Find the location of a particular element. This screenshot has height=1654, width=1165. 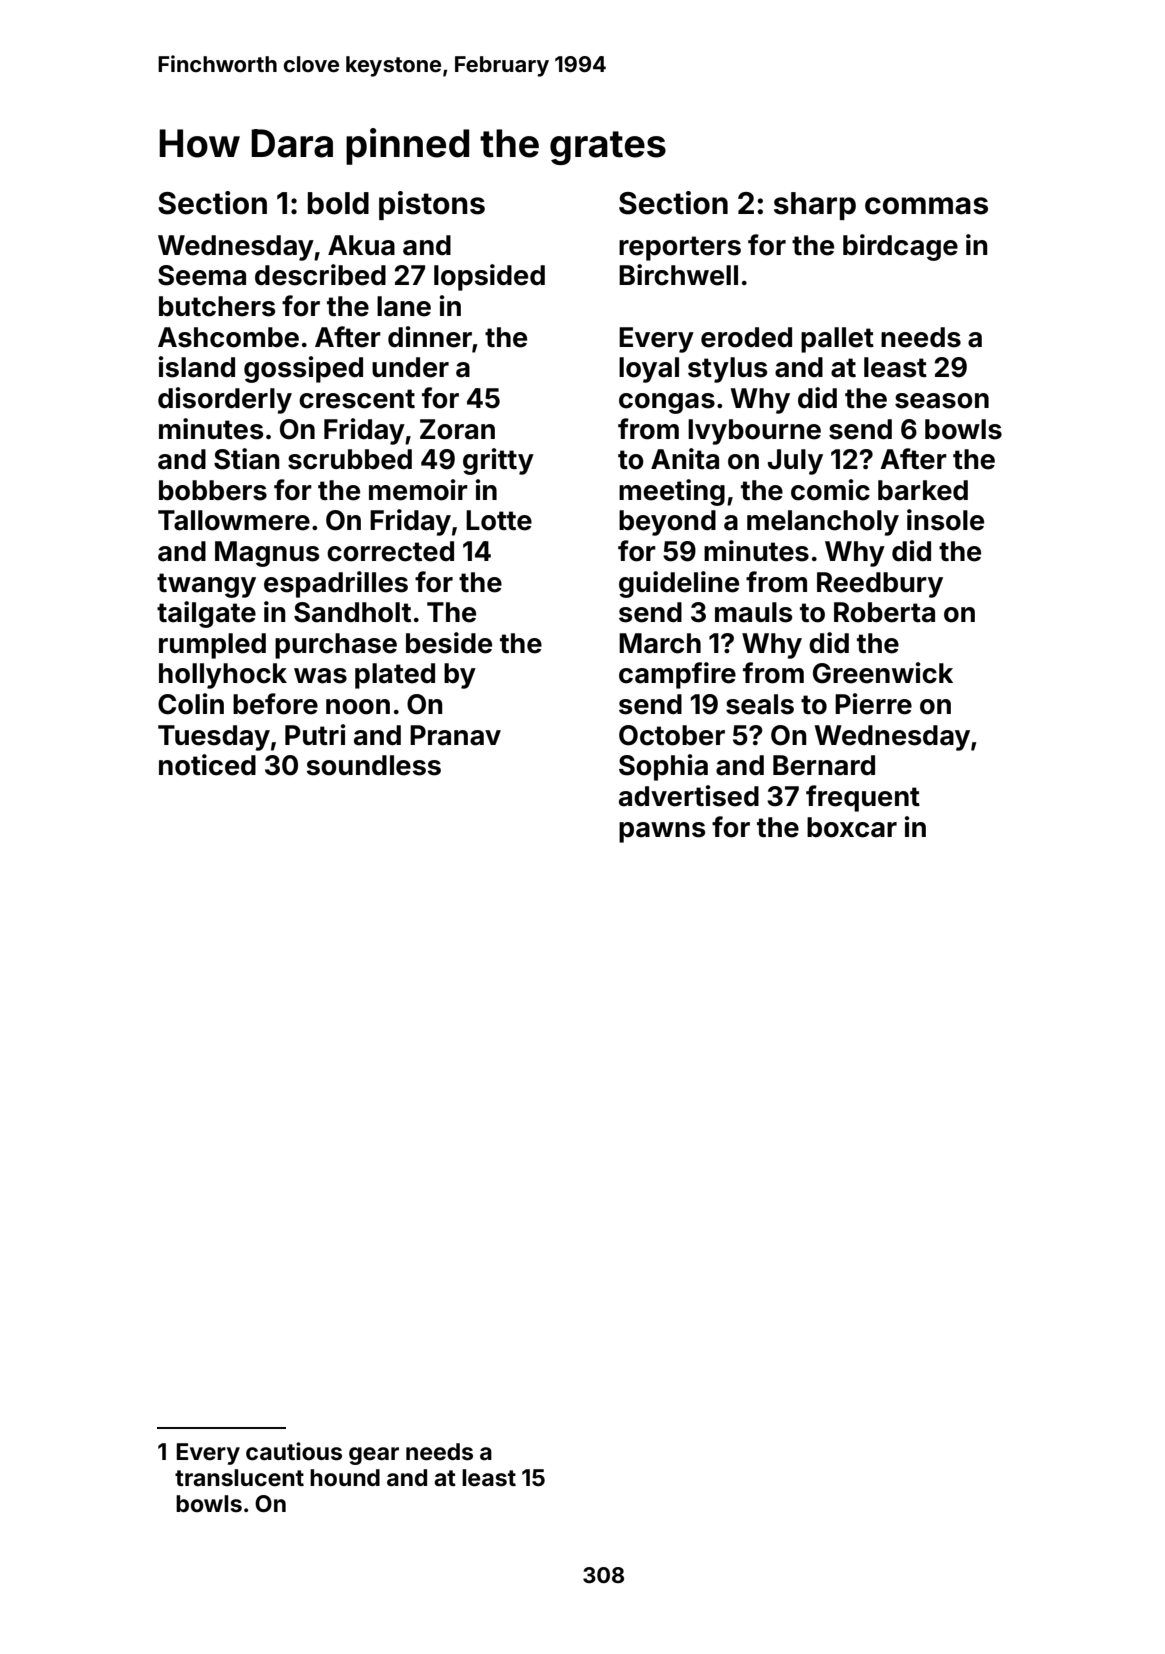

cautious is located at coordinates (294, 1451).
